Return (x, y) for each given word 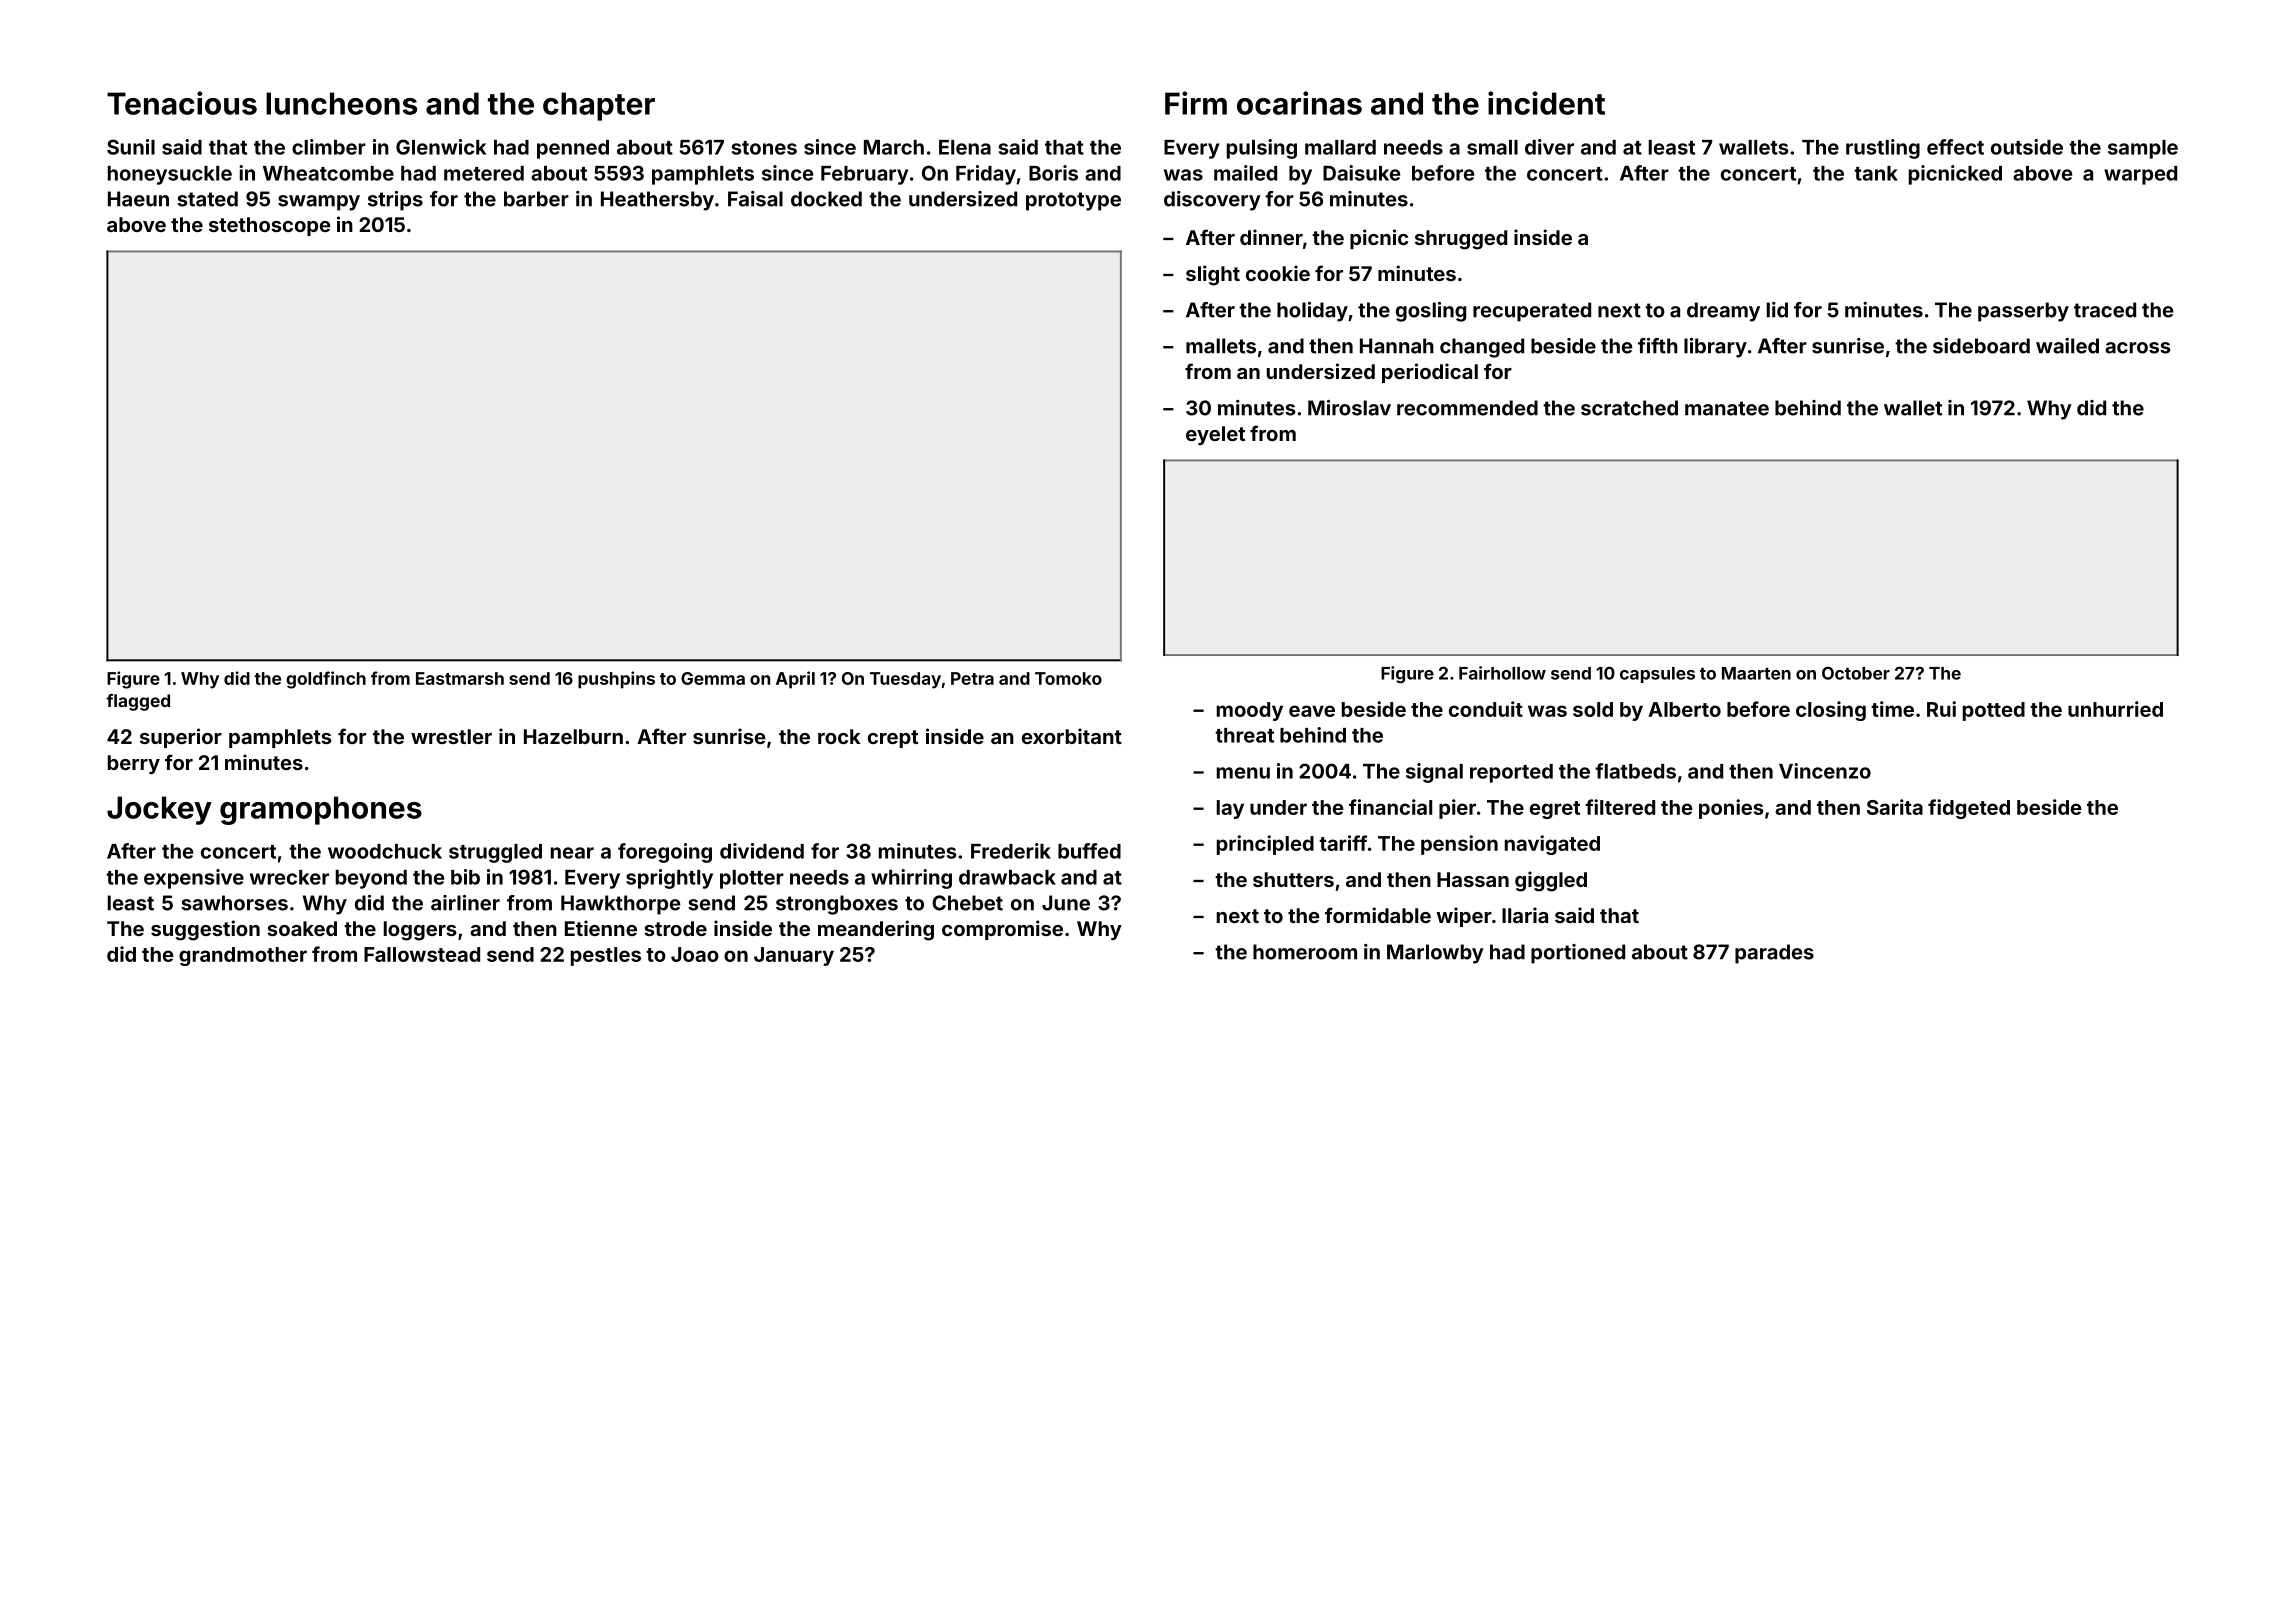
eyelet (1215, 435)
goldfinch (326, 680)
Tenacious (182, 103)
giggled (1551, 881)
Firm (1196, 103)
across (2138, 348)
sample (2143, 149)
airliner (465, 903)
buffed (1089, 851)
